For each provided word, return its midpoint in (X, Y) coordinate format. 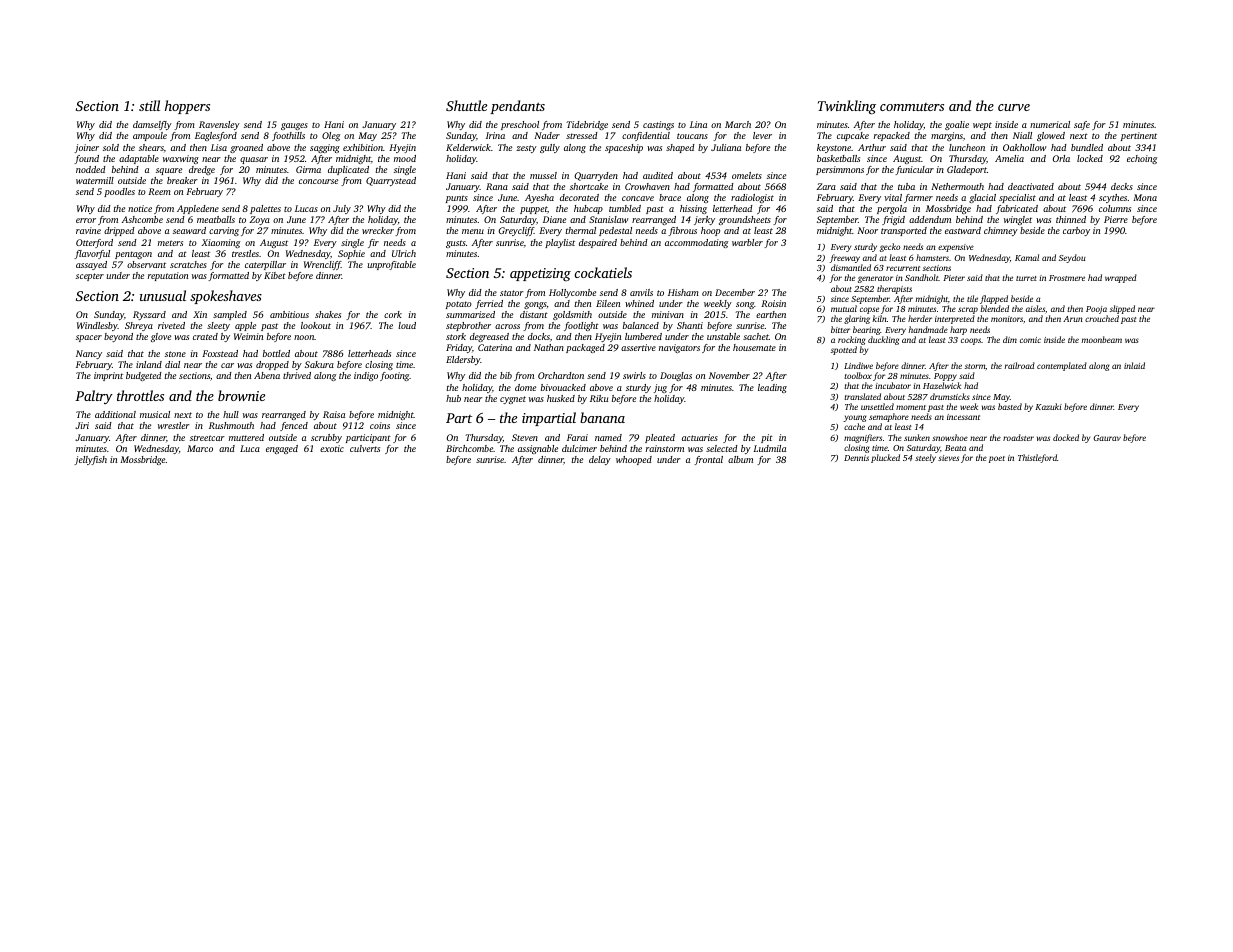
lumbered (643, 336)
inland (149, 364)
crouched (1102, 318)
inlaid (1134, 365)
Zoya (259, 220)
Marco (200, 448)
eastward (963, 230)
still (149, 105)
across (507, 326)
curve (1014, 107)
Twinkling (847, 107)
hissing (693, 209)
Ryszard (149, 315)
